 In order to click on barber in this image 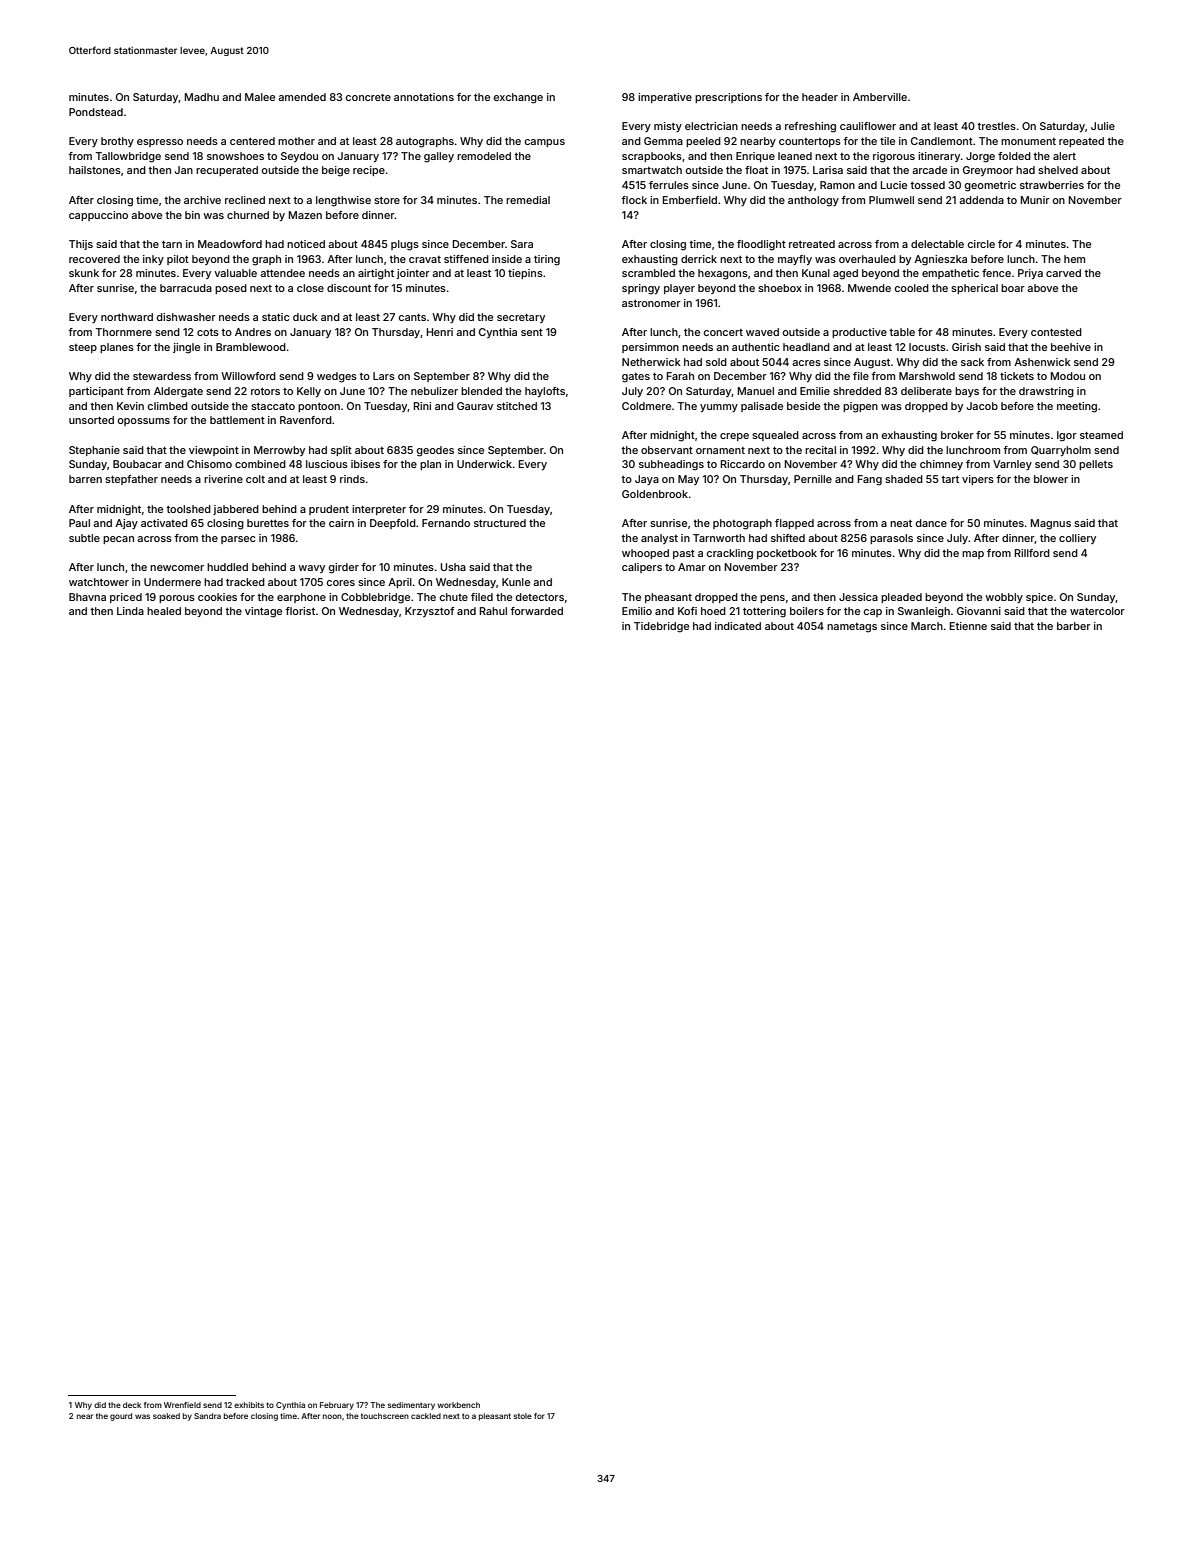, I will do `click(1074, 626)`.
